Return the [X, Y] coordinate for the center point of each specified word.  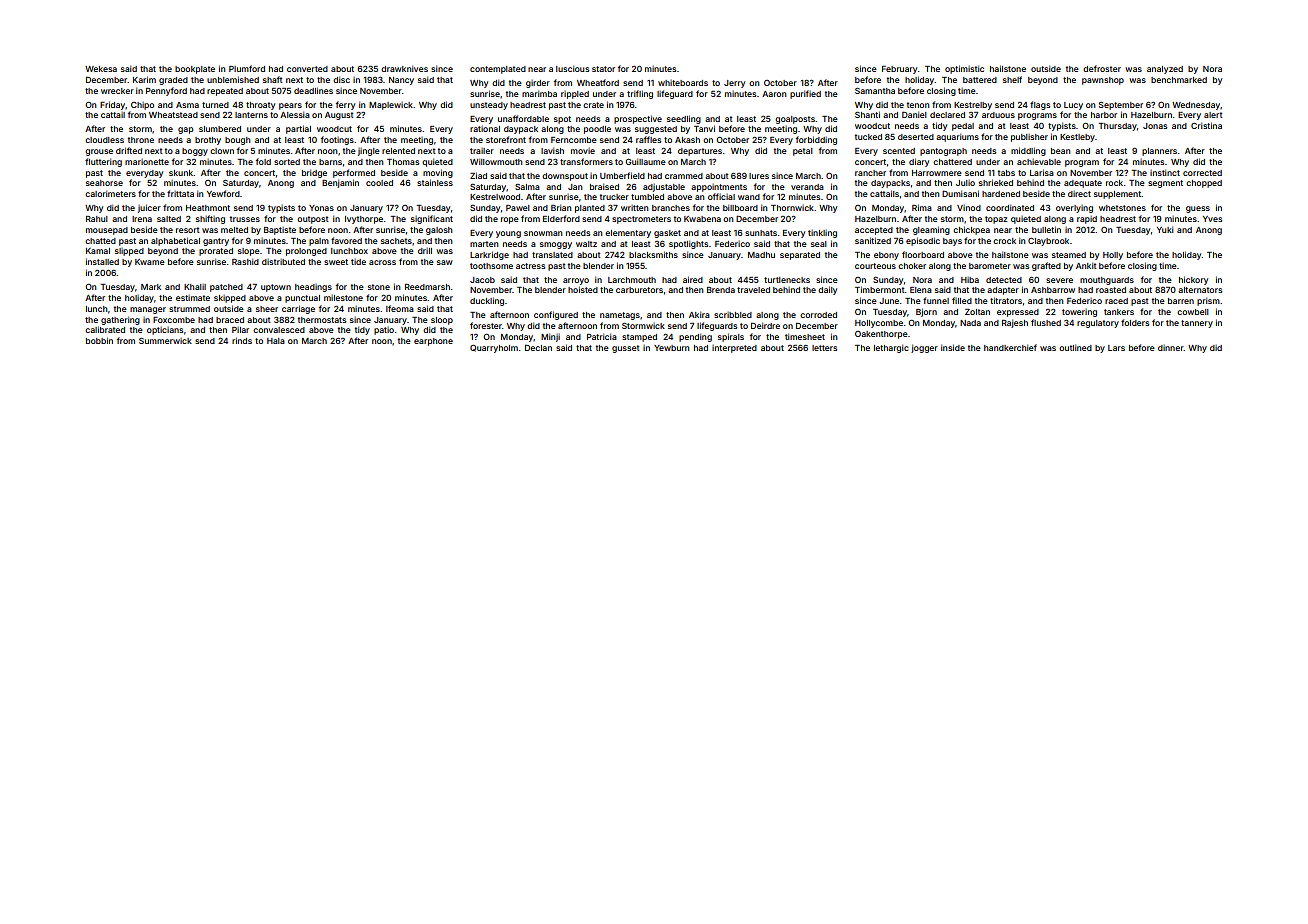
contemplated [498, 70]
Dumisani [960, 193]
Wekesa [101, 69]
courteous [875, 266]
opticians [165, 331]
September [1121, 106]
